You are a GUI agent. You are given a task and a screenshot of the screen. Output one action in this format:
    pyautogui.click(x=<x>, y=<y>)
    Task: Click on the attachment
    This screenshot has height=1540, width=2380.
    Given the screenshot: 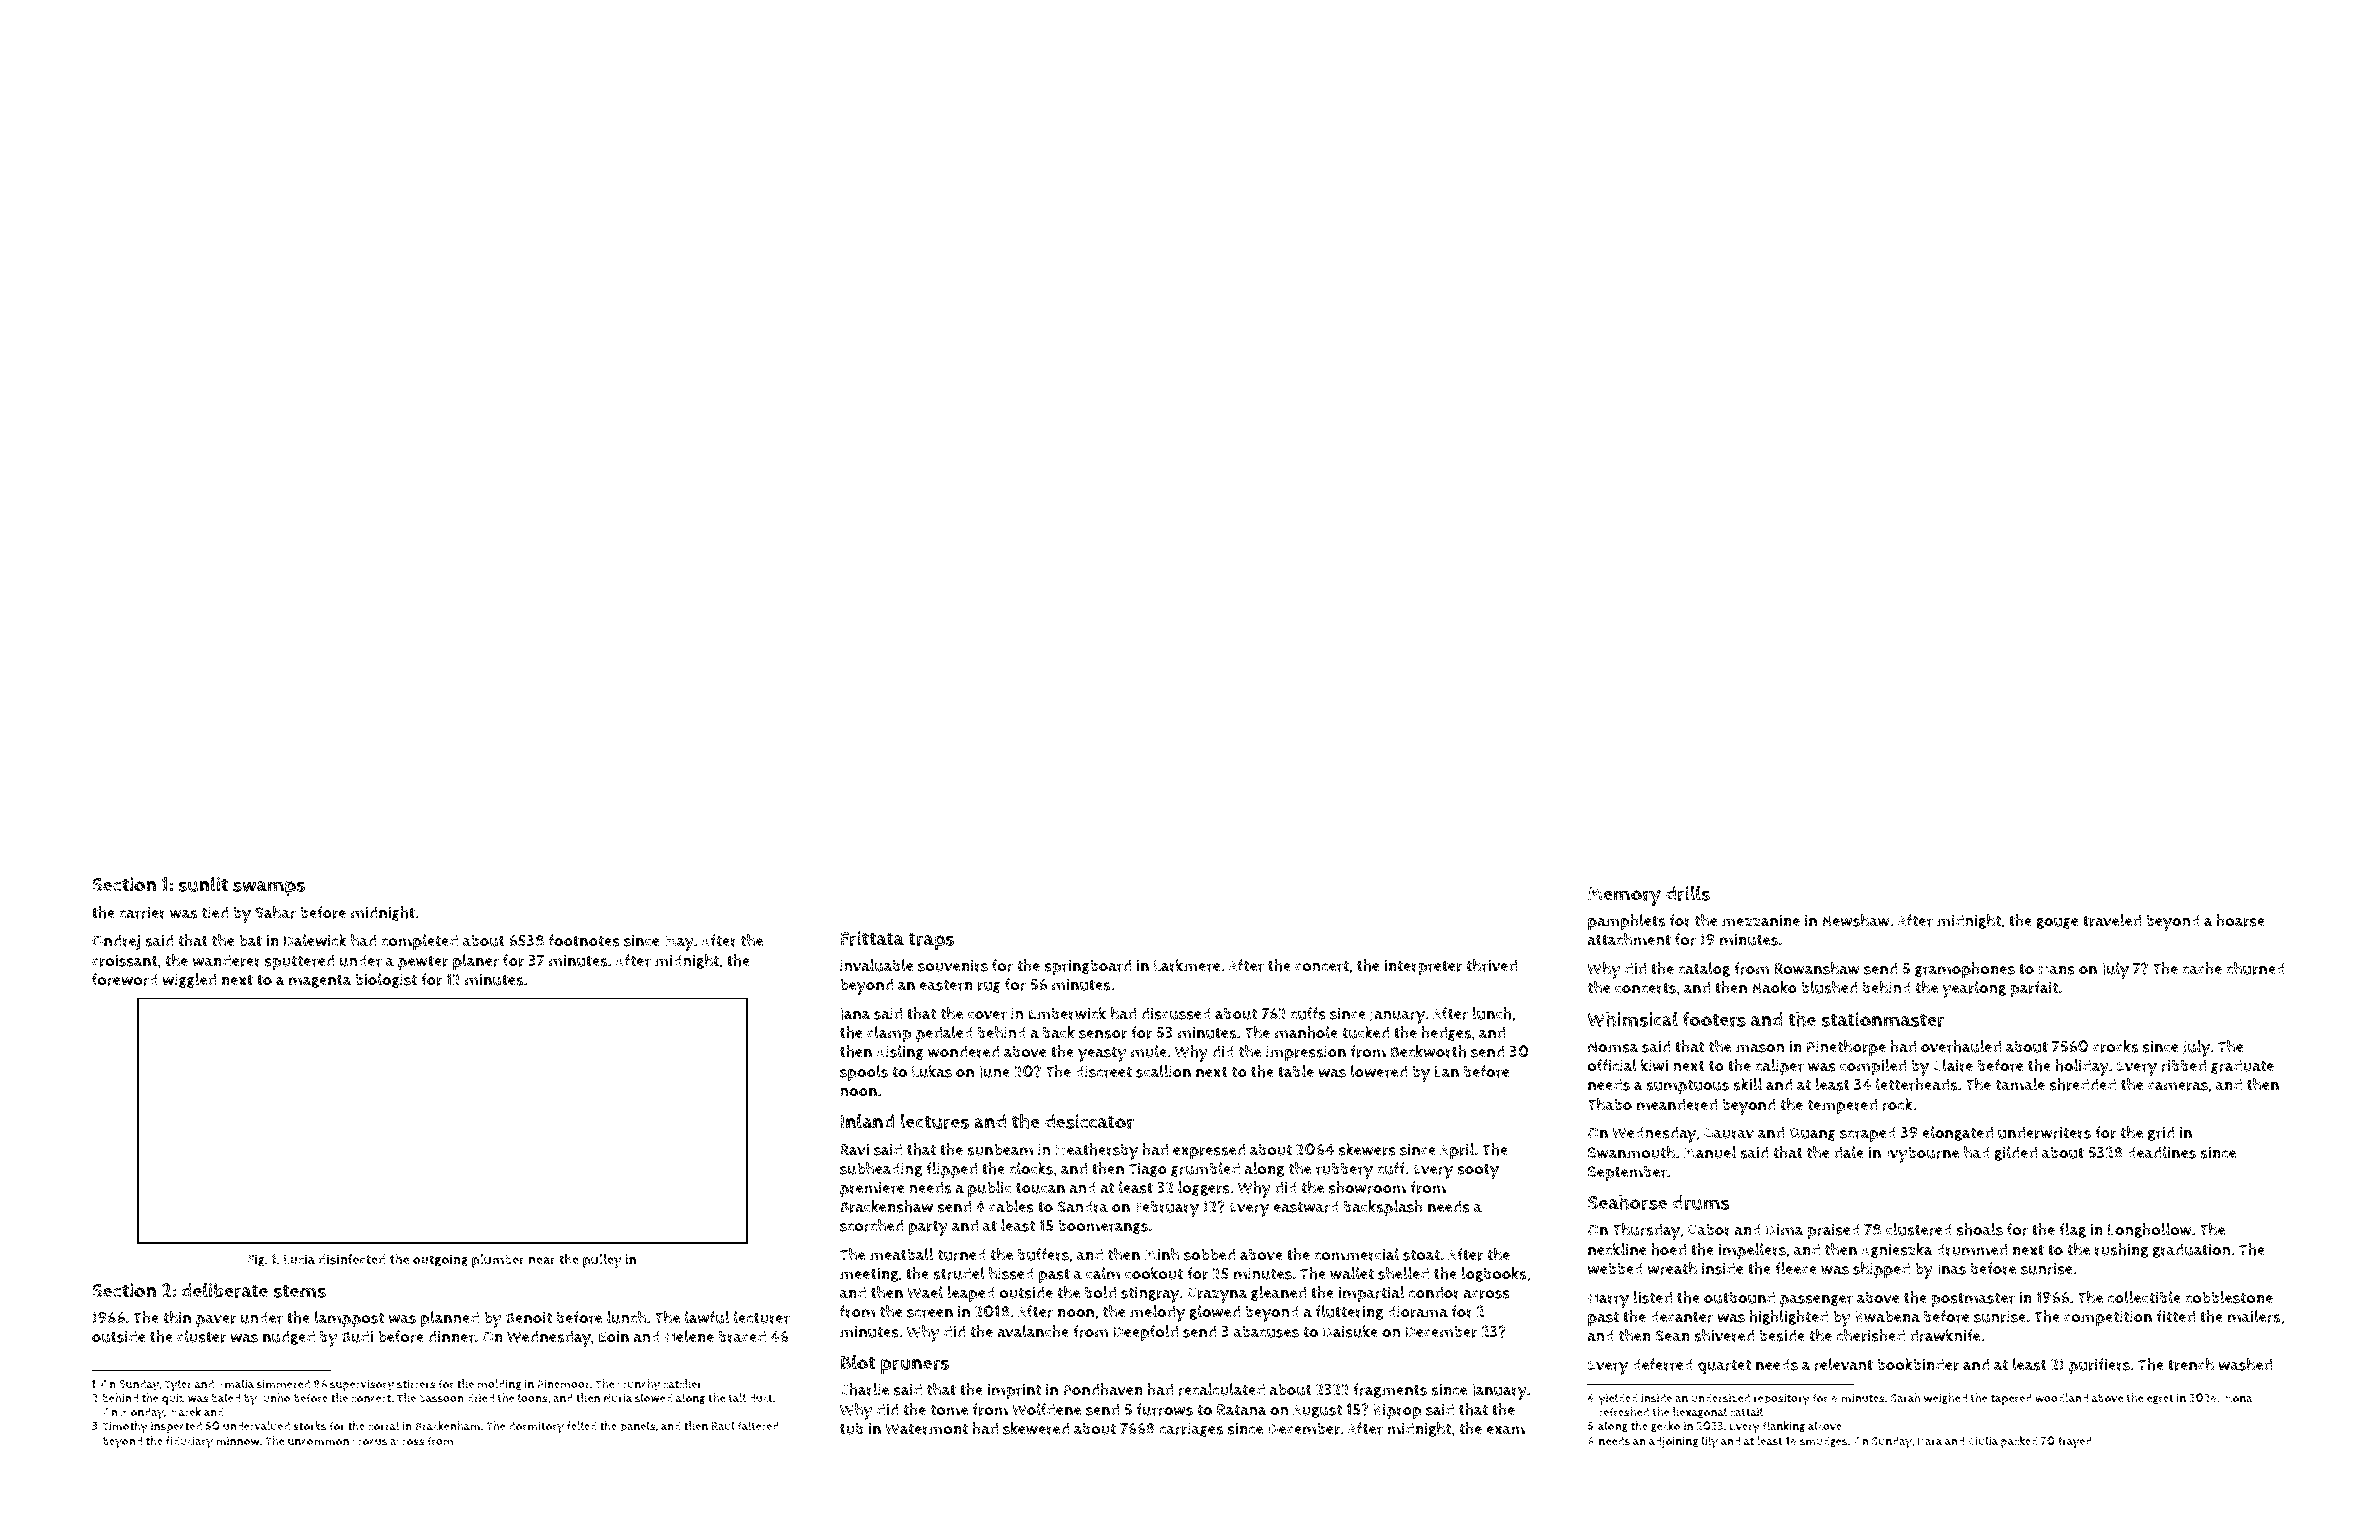 What is the action you would take?
    pyautogui.click(x=1629, y=939)
